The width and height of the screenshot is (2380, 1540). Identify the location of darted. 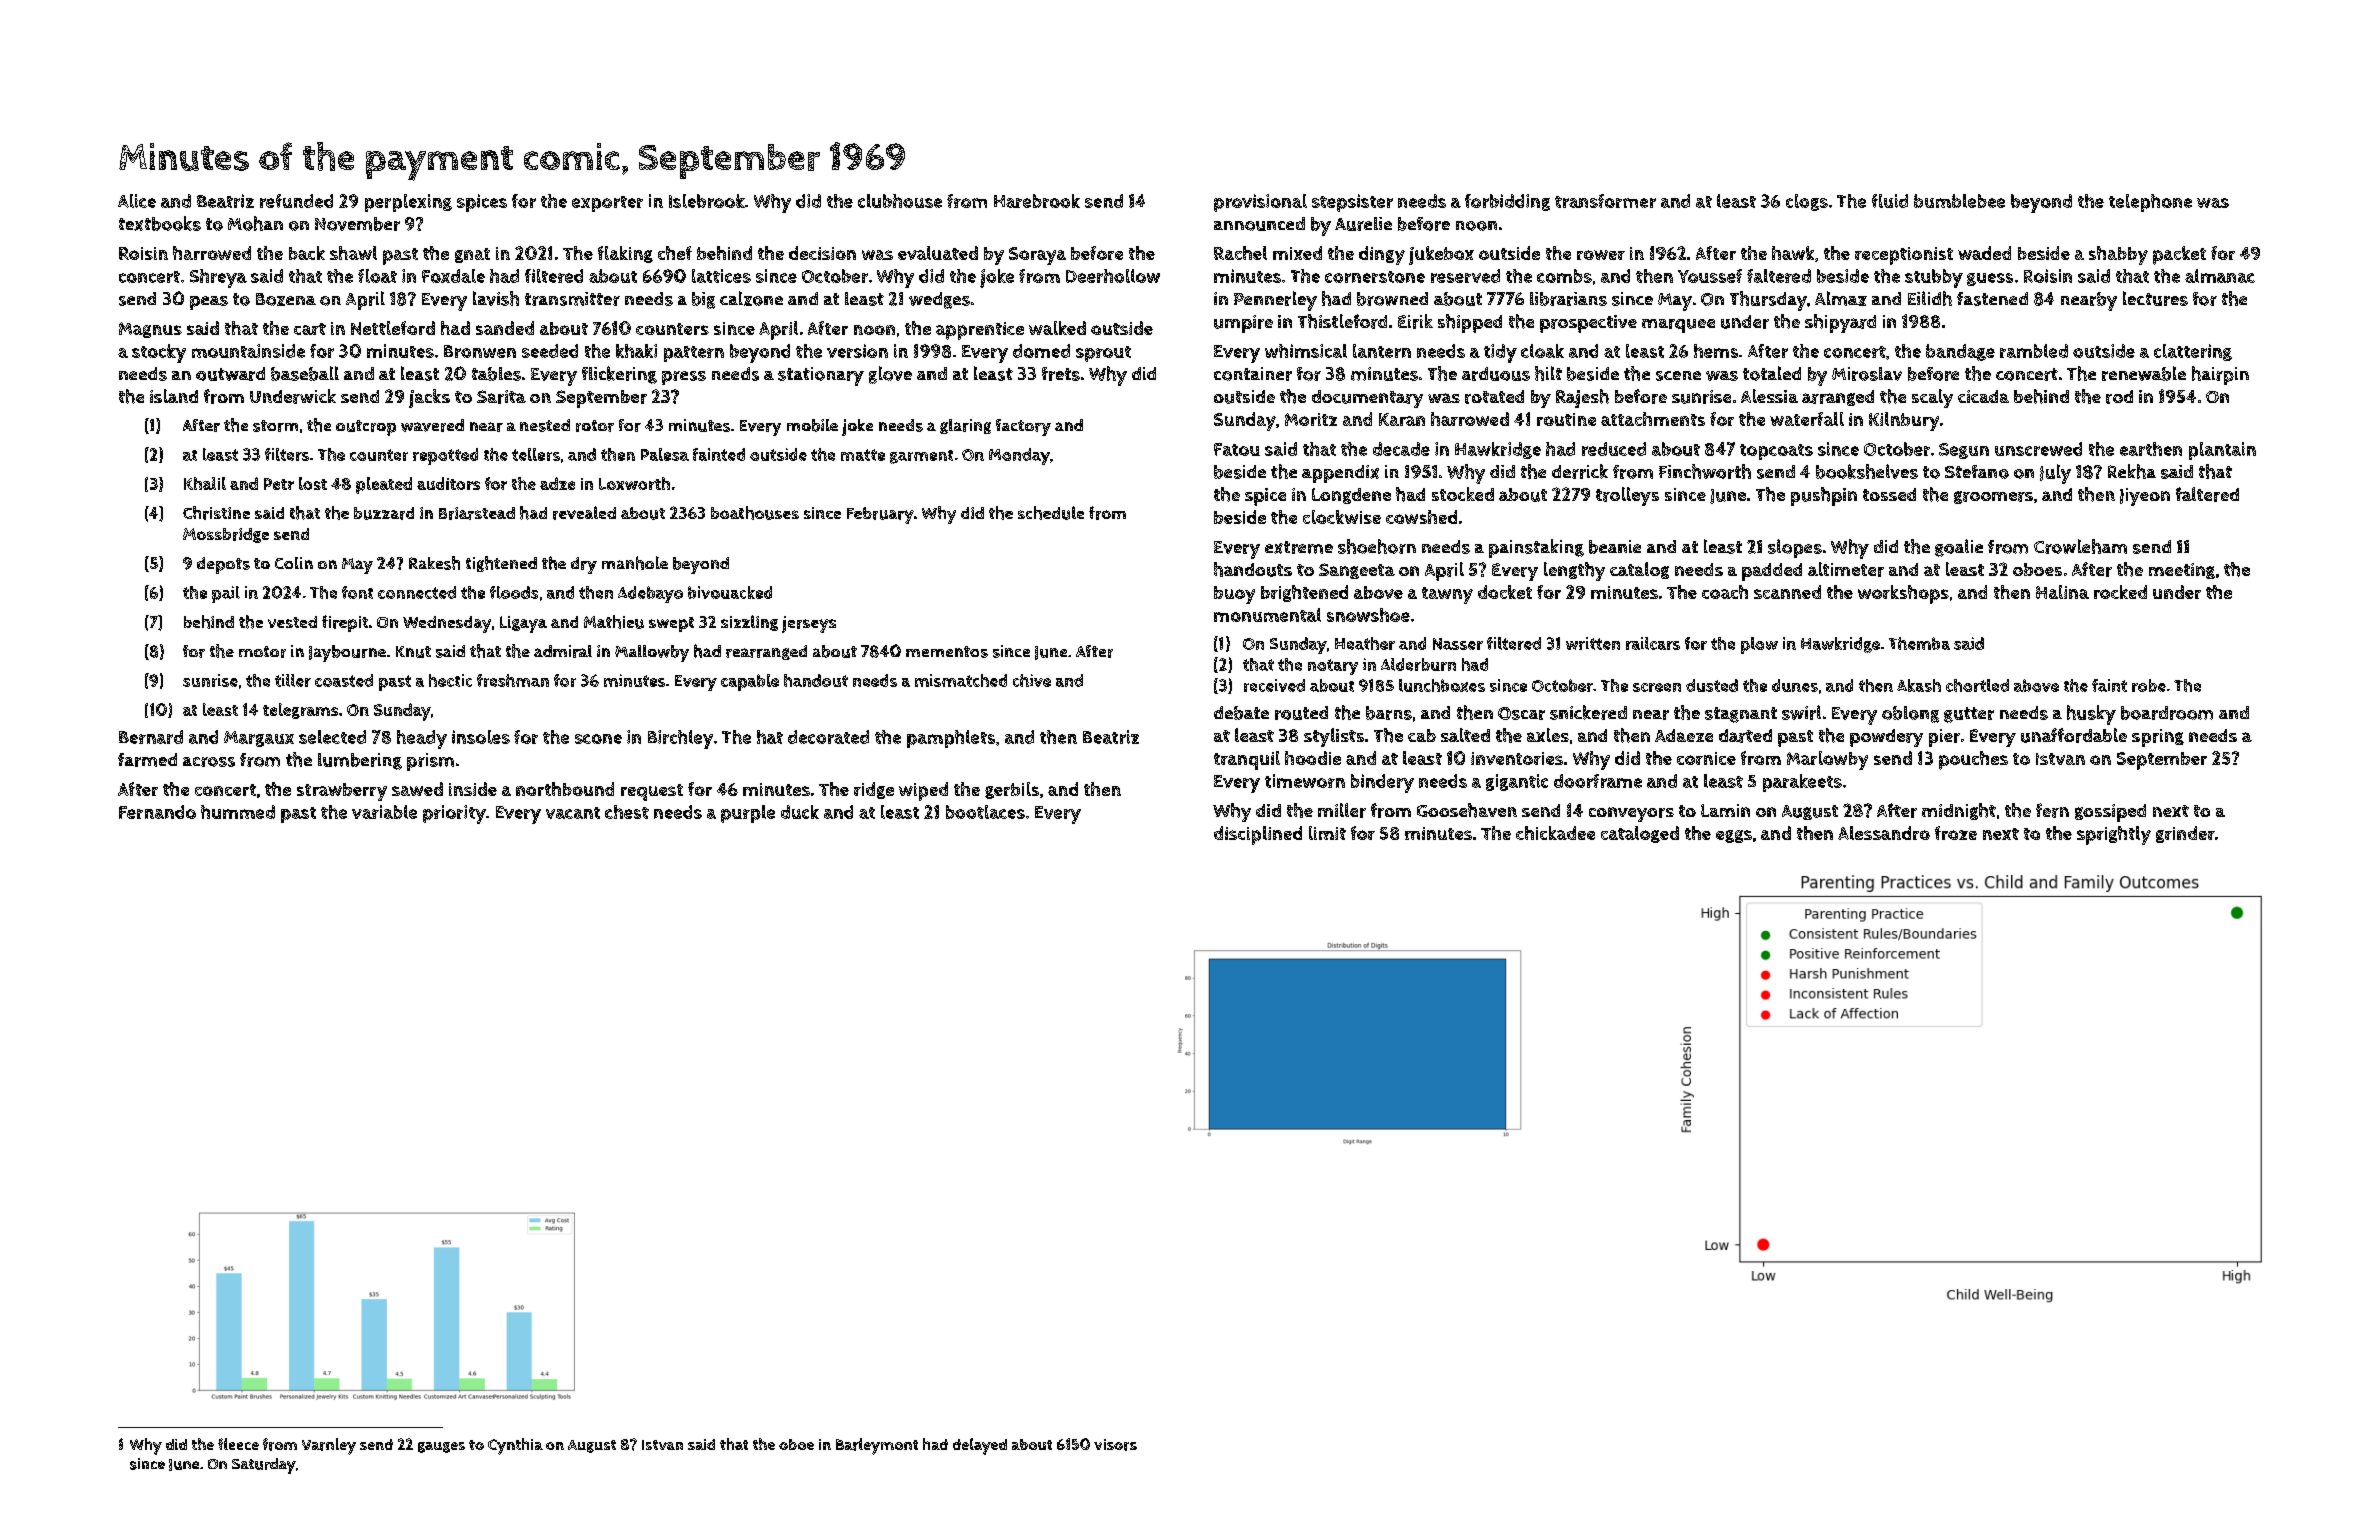
(1745, 736).
